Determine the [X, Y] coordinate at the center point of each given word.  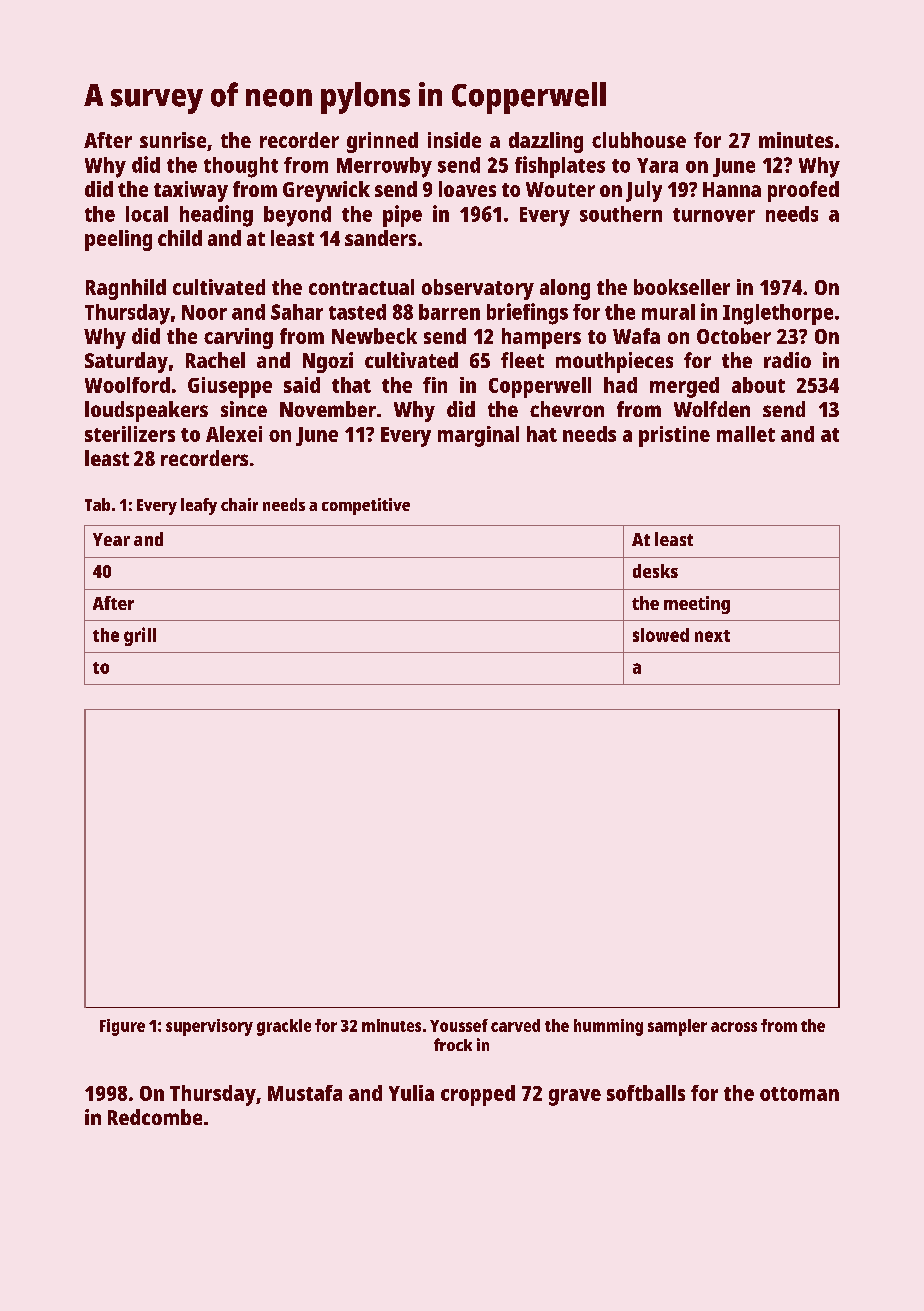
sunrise [173, 140]
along [565, 289]
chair [239, 504]
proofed [803, 191]
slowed [661, 635]
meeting [697, 605]
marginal [478, 436]
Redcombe [155, 1117]
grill [140, 636]
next [712, 636]
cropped [478, 1095]
